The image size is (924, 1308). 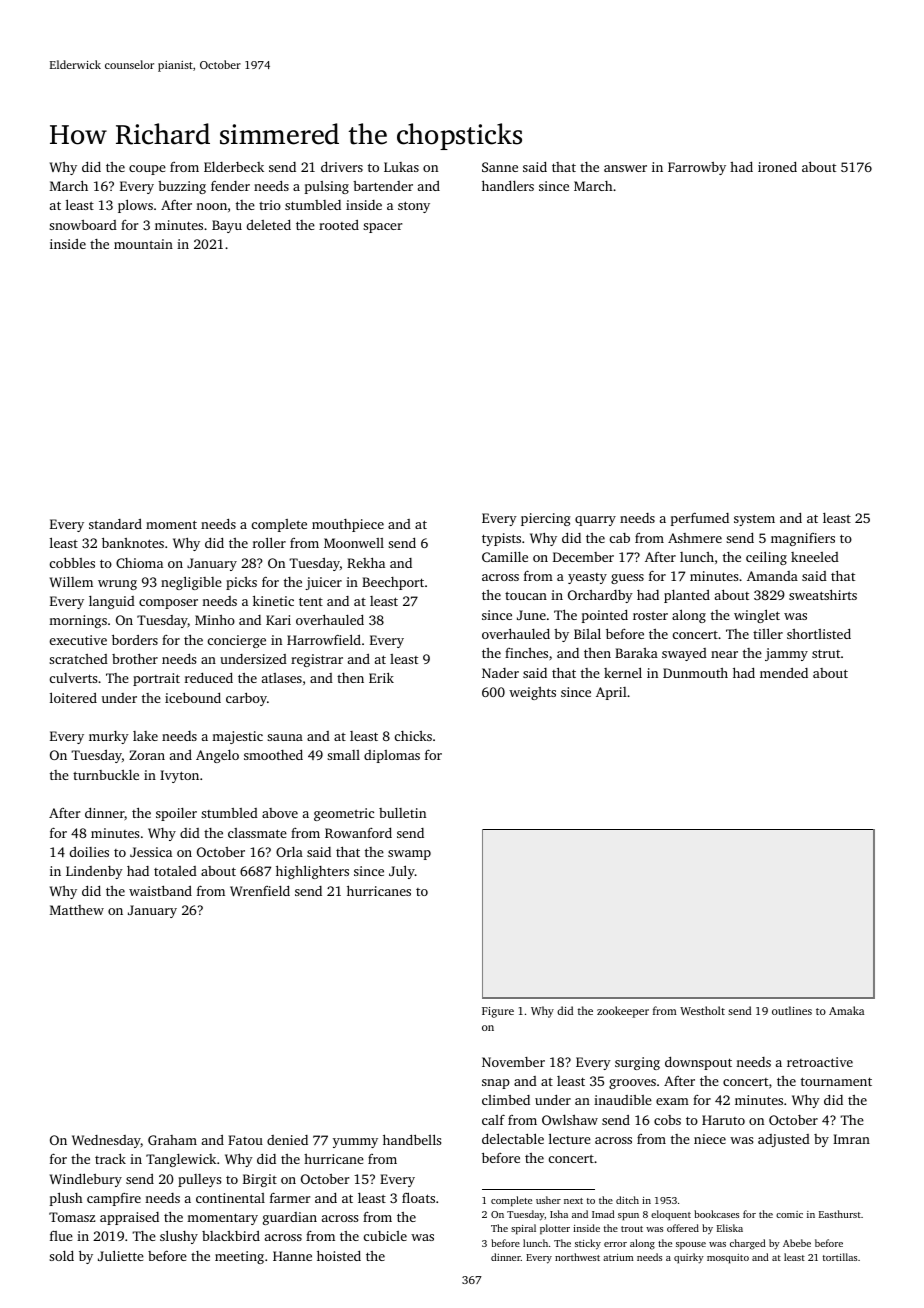 What do you see at coordinates (172, 1140) in the image?
I see `Graham` at bounding box center [172, 1140].
